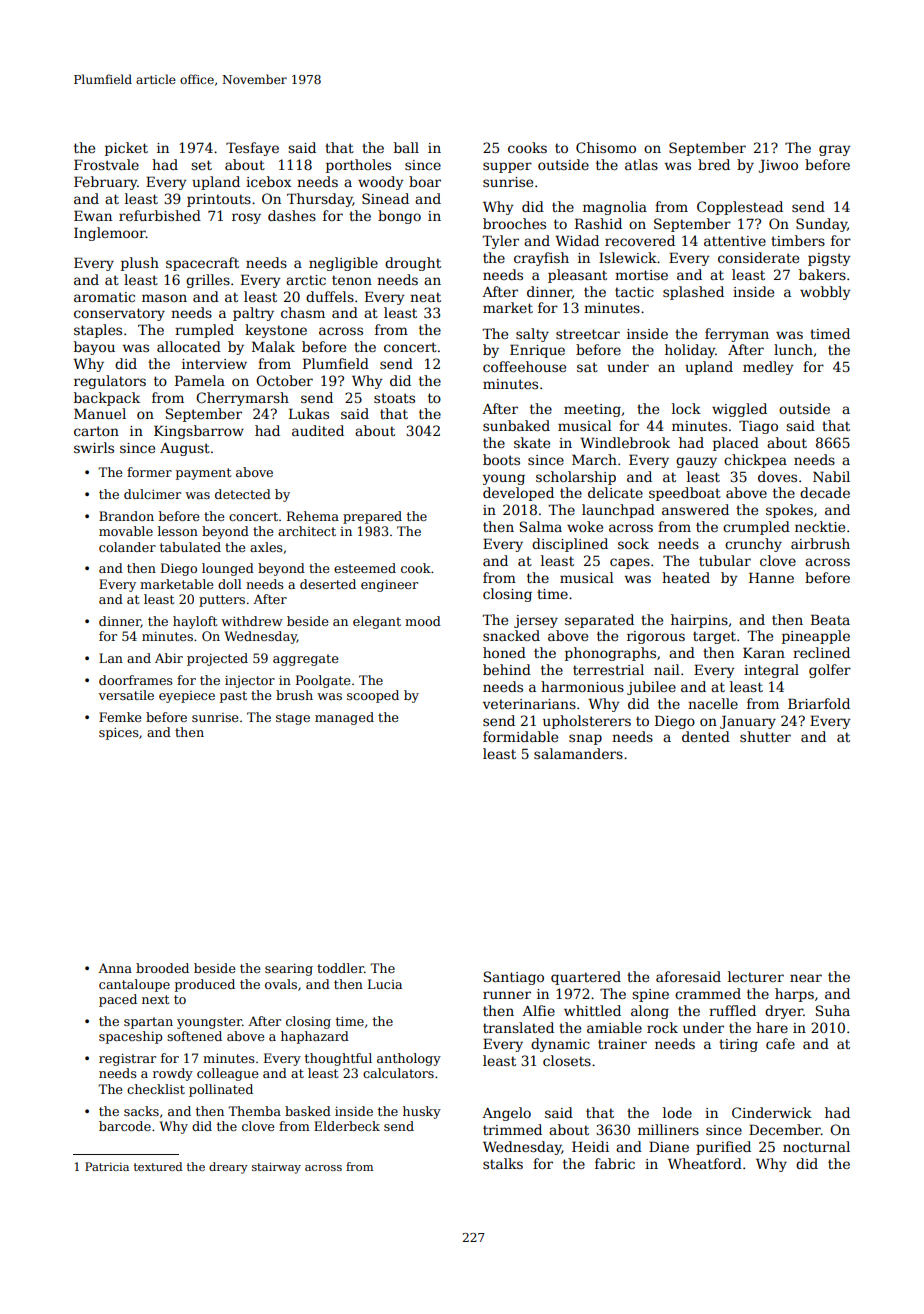  I want to click on placed, so click(736, 444).
